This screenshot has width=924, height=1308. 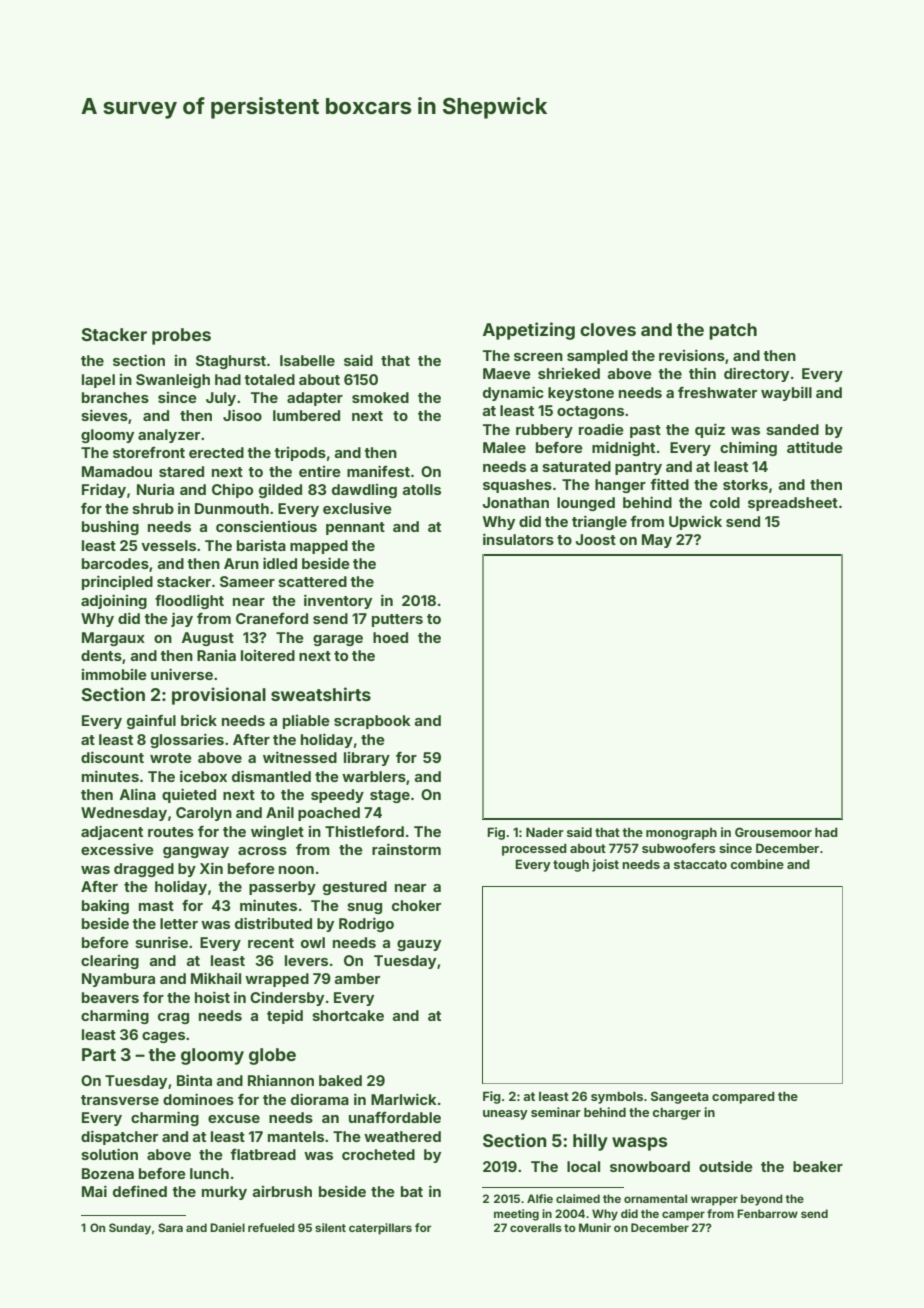 What do you see at coordinates (529, 331) in the screenshot?
I see `Appetizing` at bounding box center [529, 331].
